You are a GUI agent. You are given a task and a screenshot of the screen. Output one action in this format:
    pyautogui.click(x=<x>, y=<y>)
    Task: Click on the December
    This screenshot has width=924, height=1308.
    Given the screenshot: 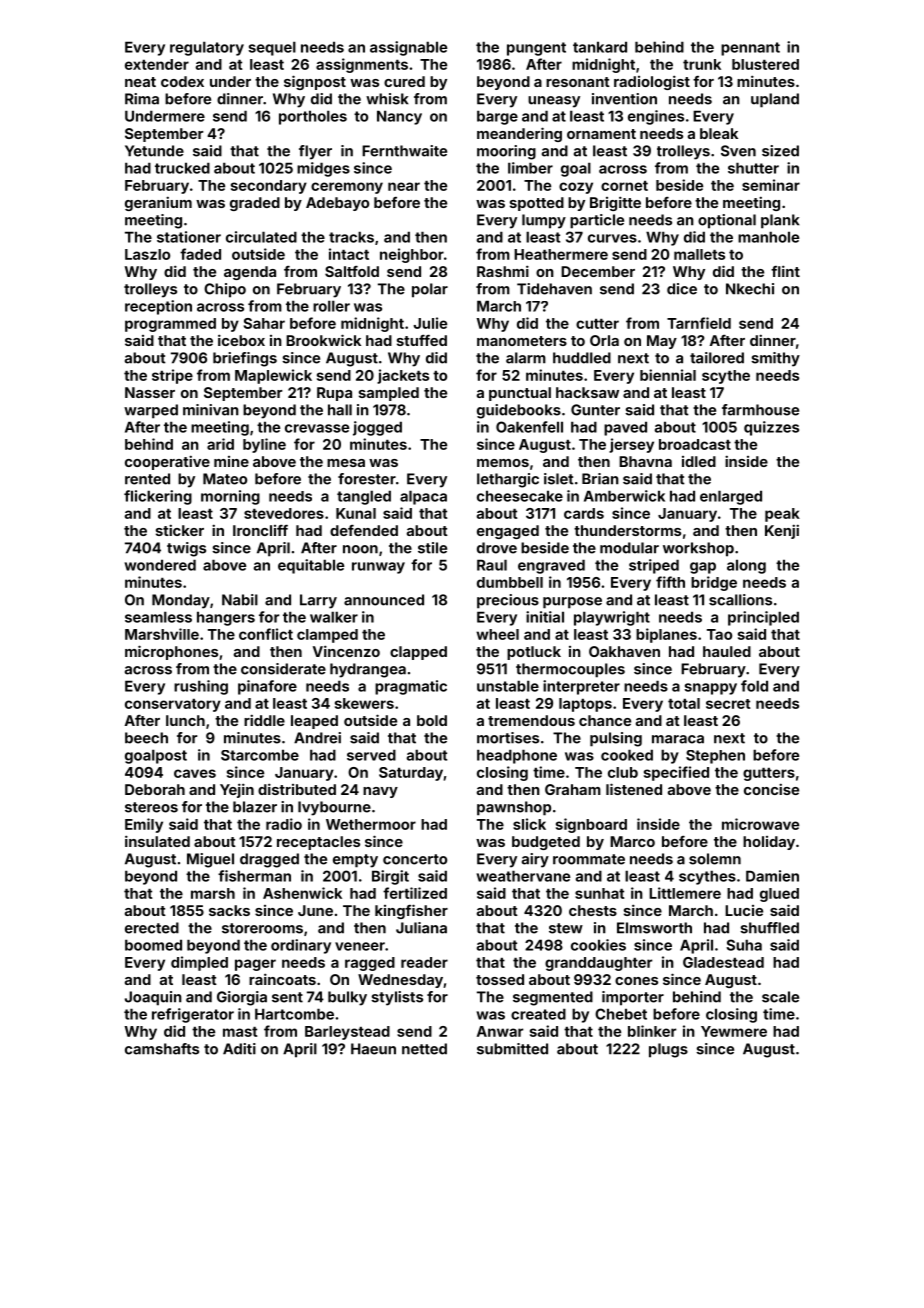 What is the action you would take?
    pyautogui.click(x=598, y=271)
